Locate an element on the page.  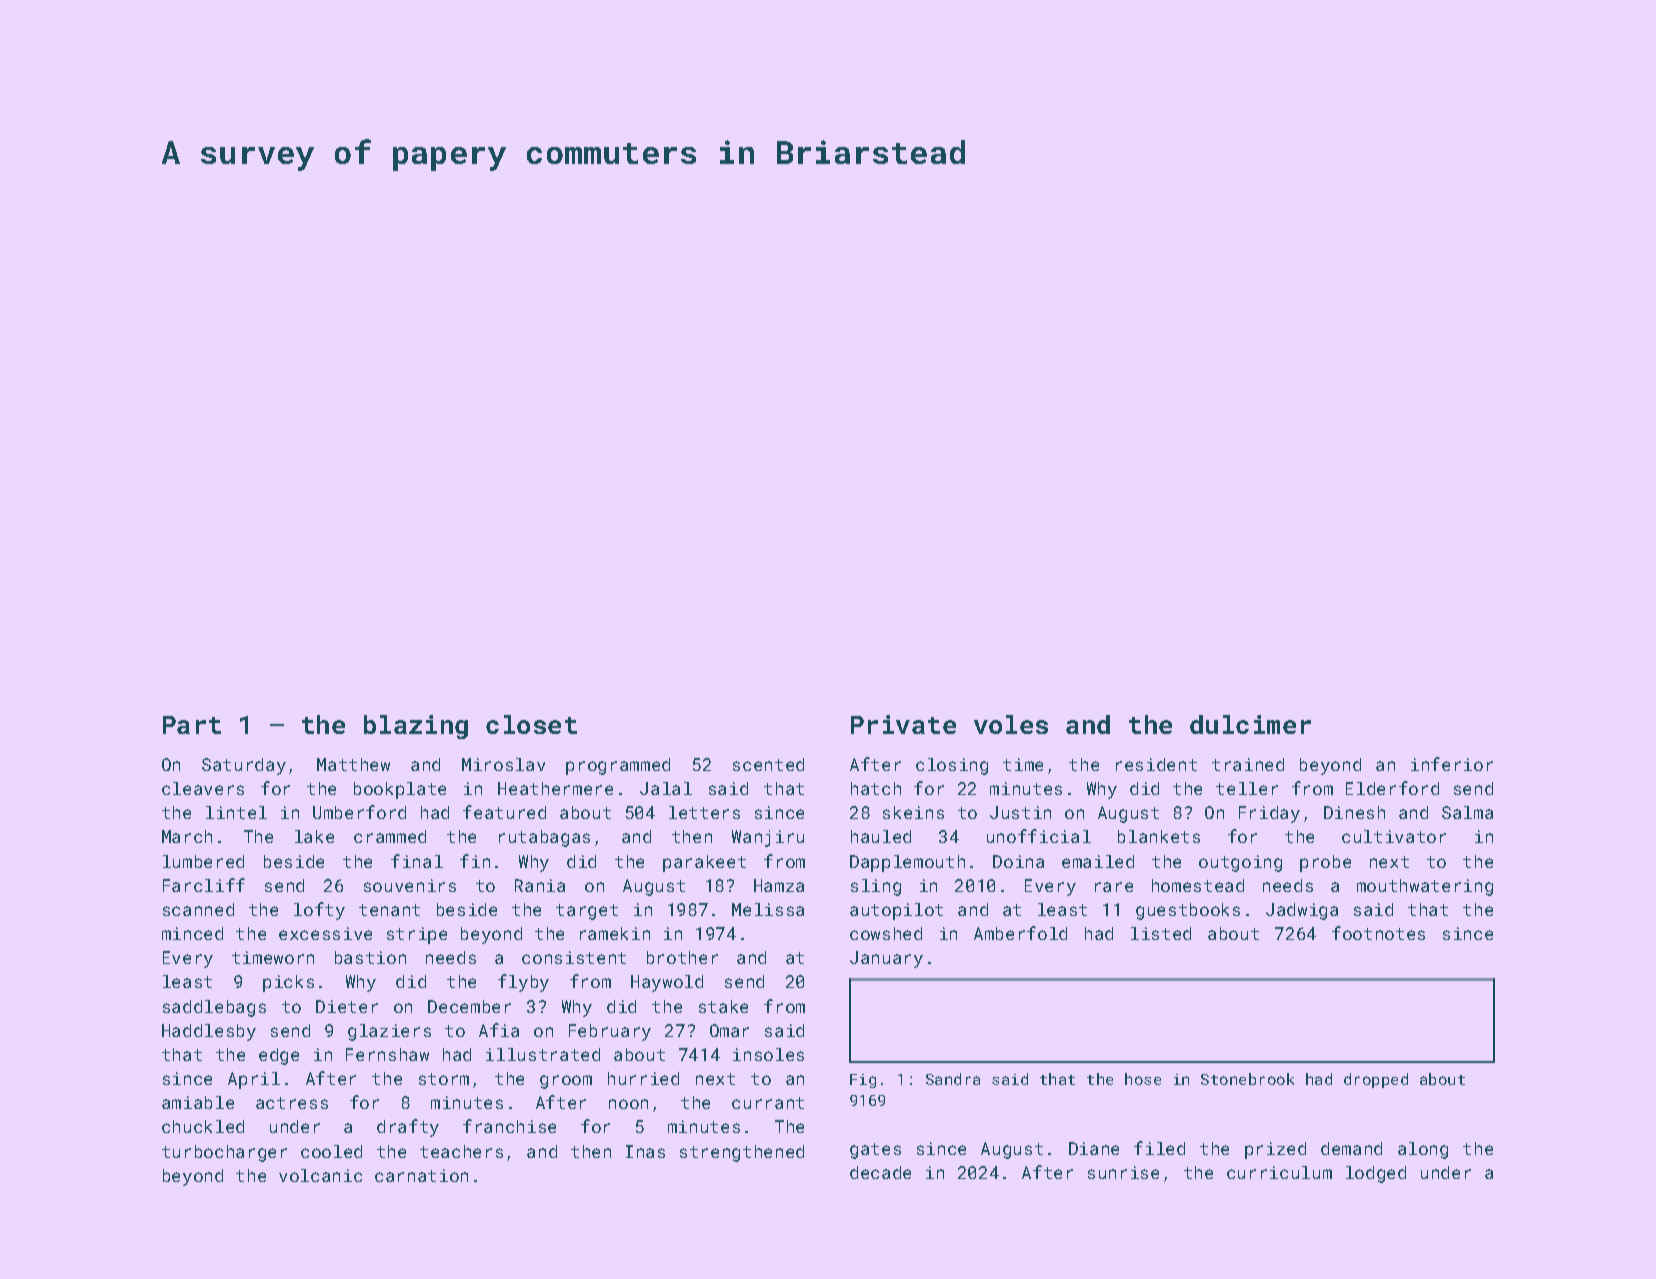
cleavers is located at coordinates (203, 788).
